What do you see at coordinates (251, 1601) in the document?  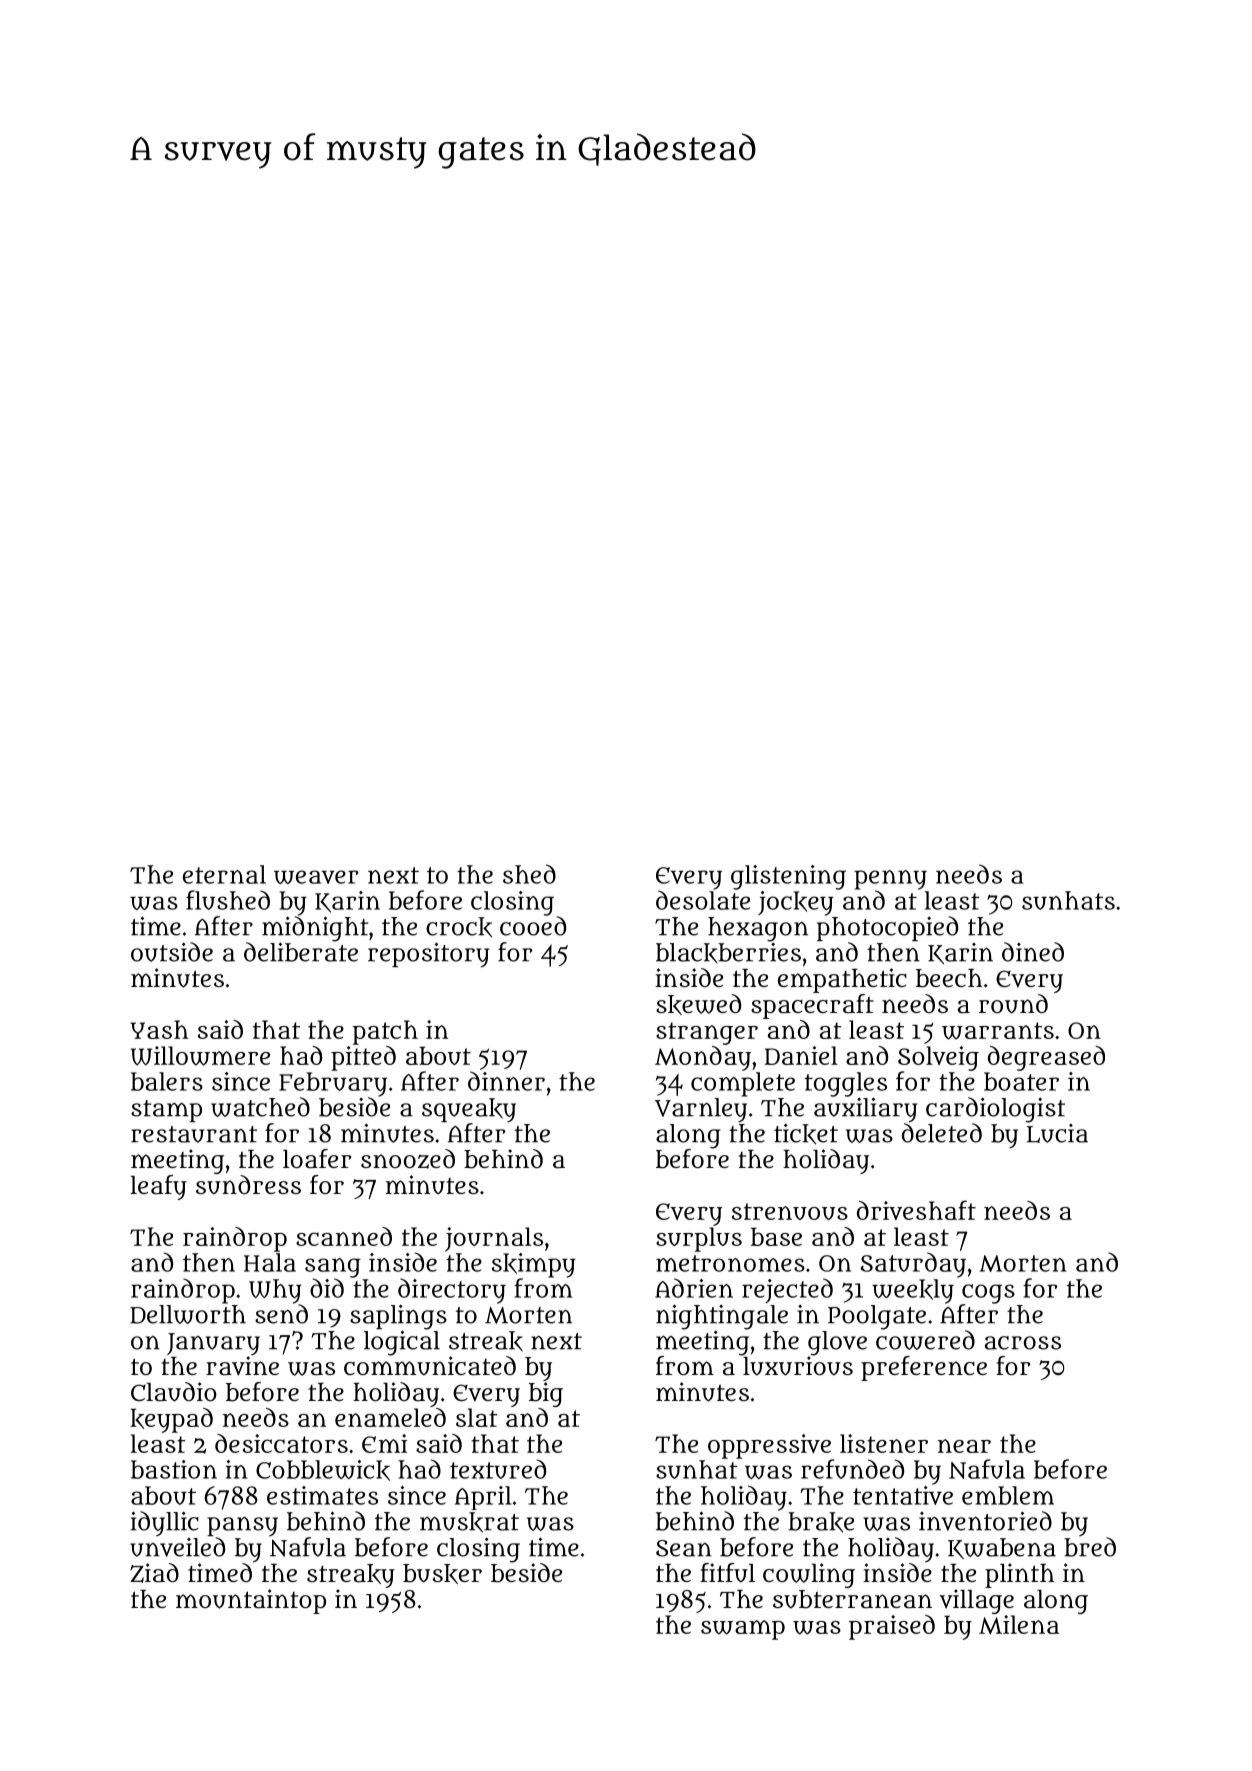 I see `mountaintop` at bounding box center [251, 1601].
